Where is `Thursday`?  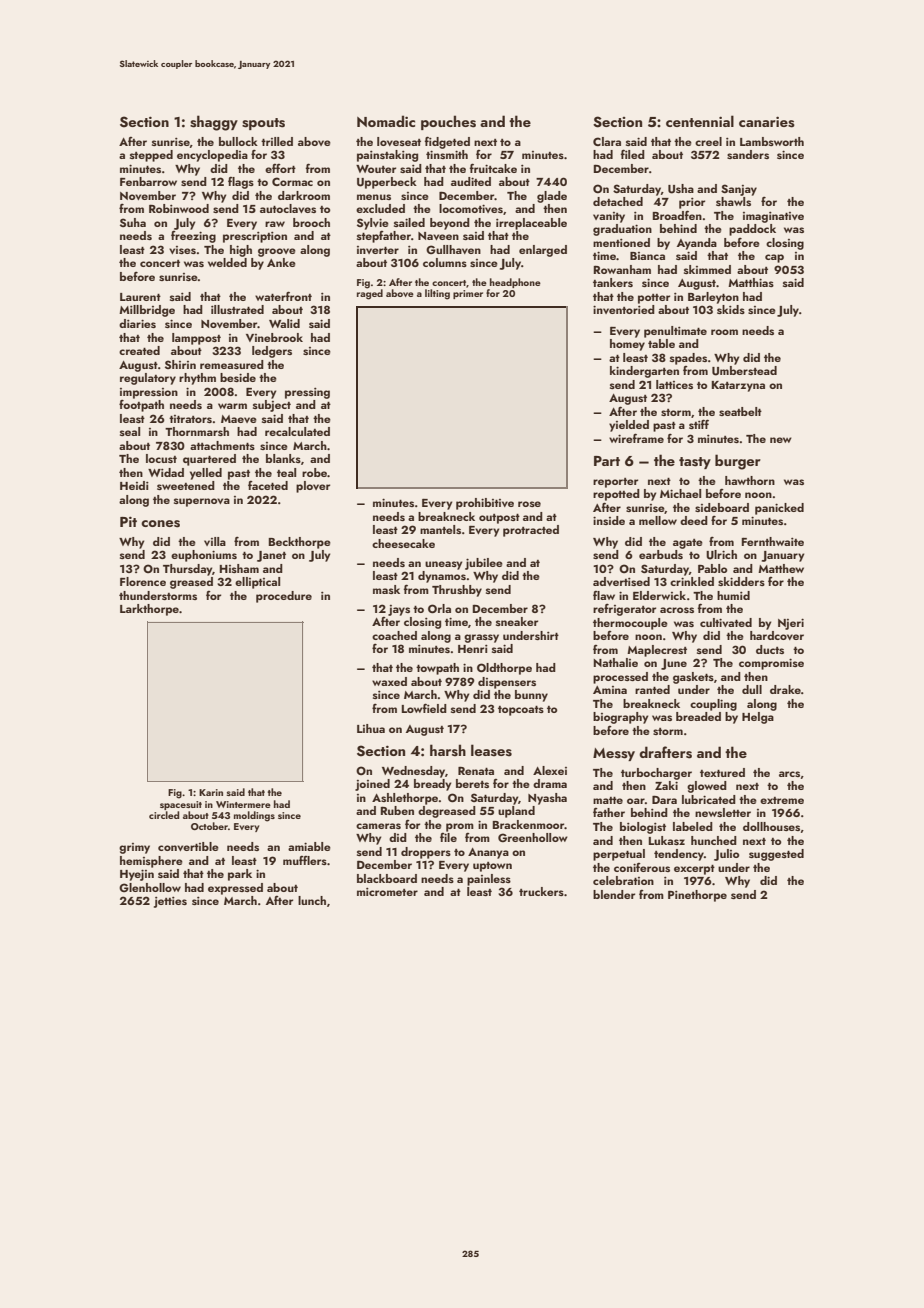 Thursday is located at coordinates (188, 570).
